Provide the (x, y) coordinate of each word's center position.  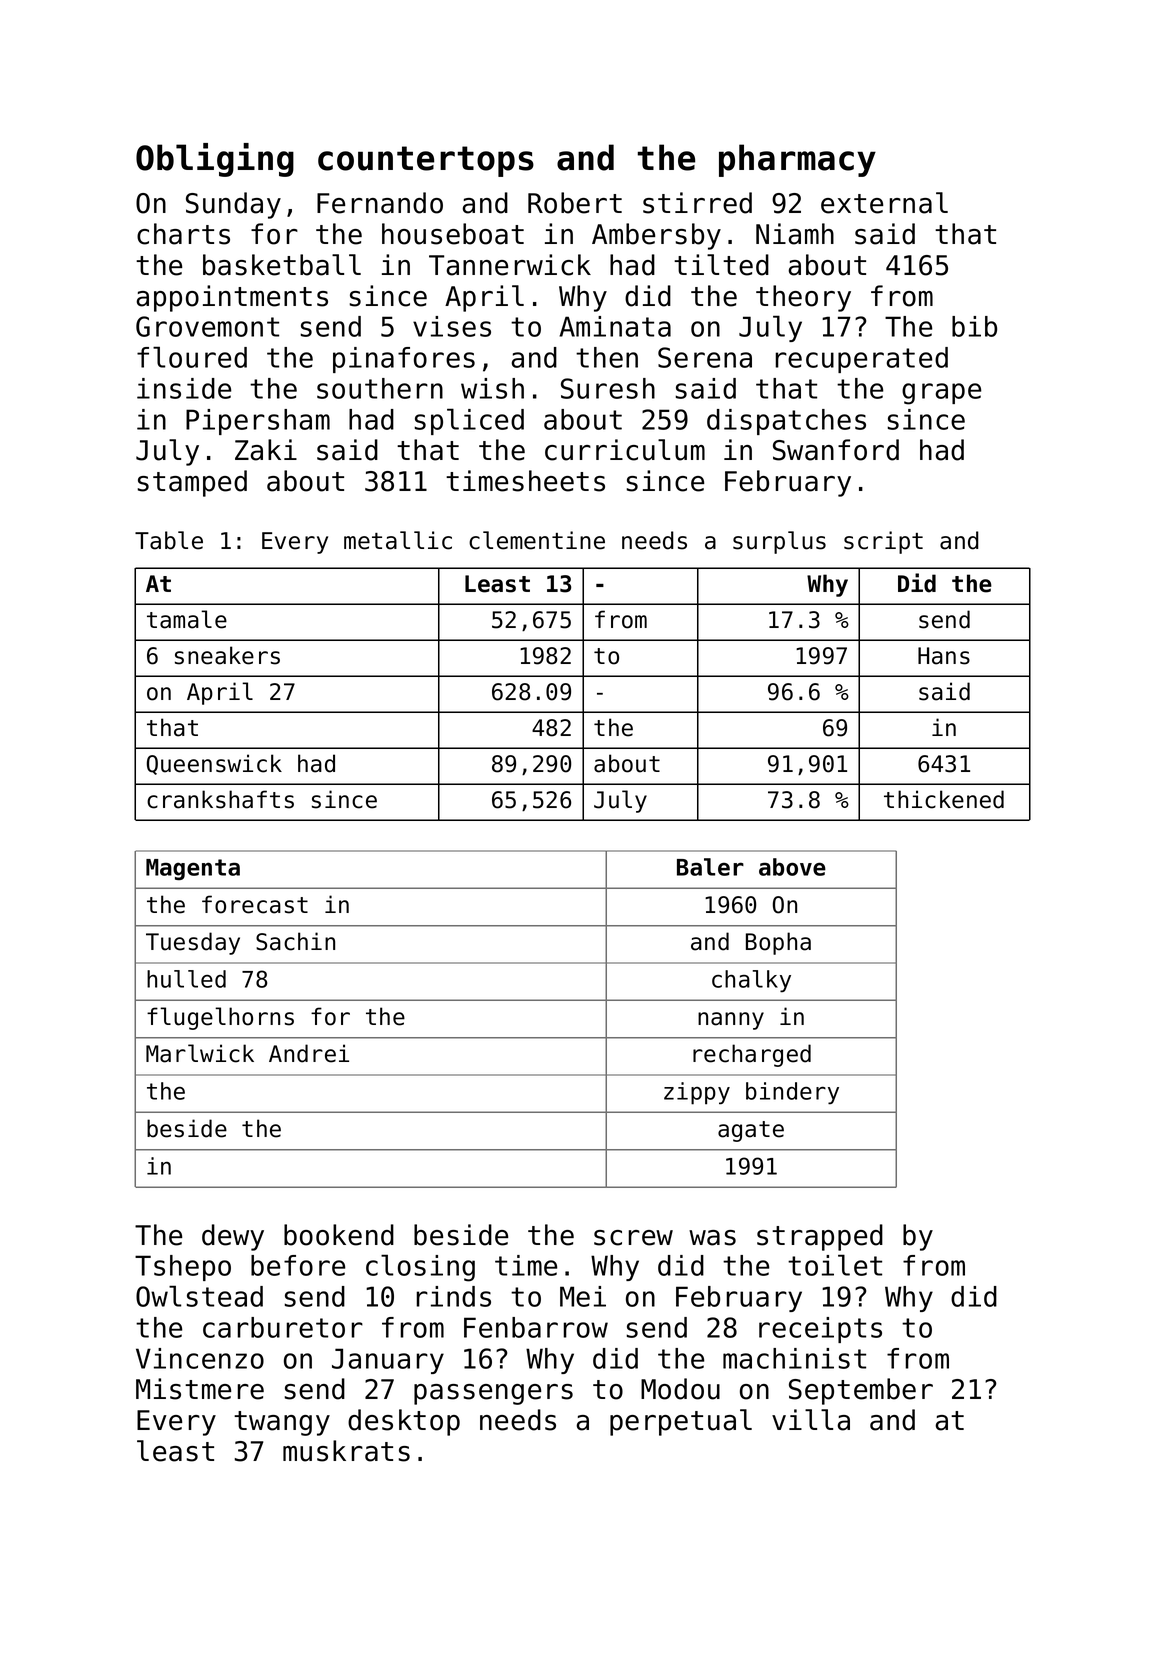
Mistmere (200, 1389)
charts (183, 234)
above (792, 867)
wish (492, 388)
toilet (835, 1265)
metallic (398, 540)
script (883, 542)
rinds (453, 1296)
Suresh (608, 388)
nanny (731, 1021)
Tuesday (193, 943)
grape (941, 394)
